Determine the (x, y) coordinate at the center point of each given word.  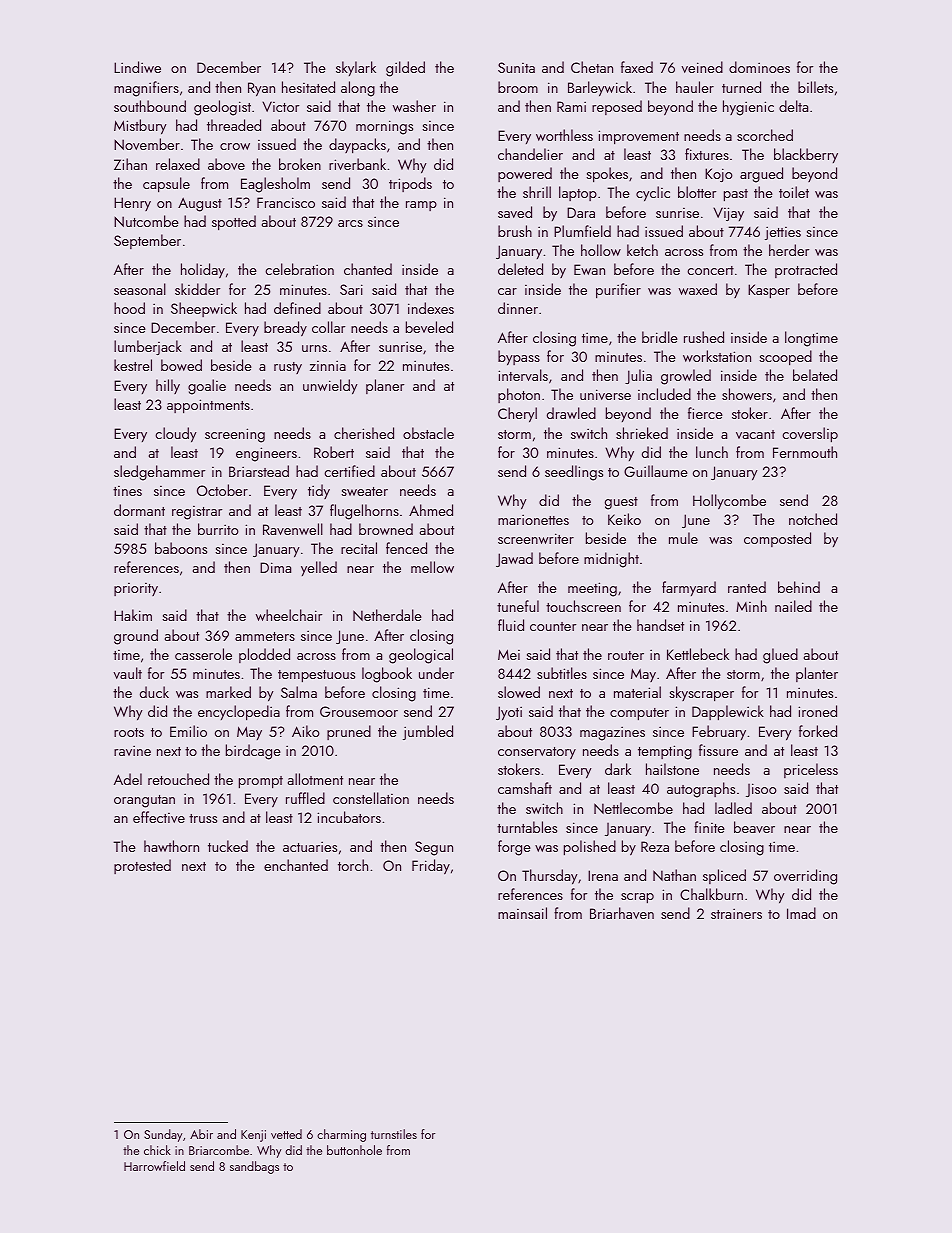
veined (702, 67)
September (147, 241)
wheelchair (289, 615)
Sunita (516, 67)
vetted (286, 1134)
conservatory (537, 753)
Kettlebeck (698, 654)
